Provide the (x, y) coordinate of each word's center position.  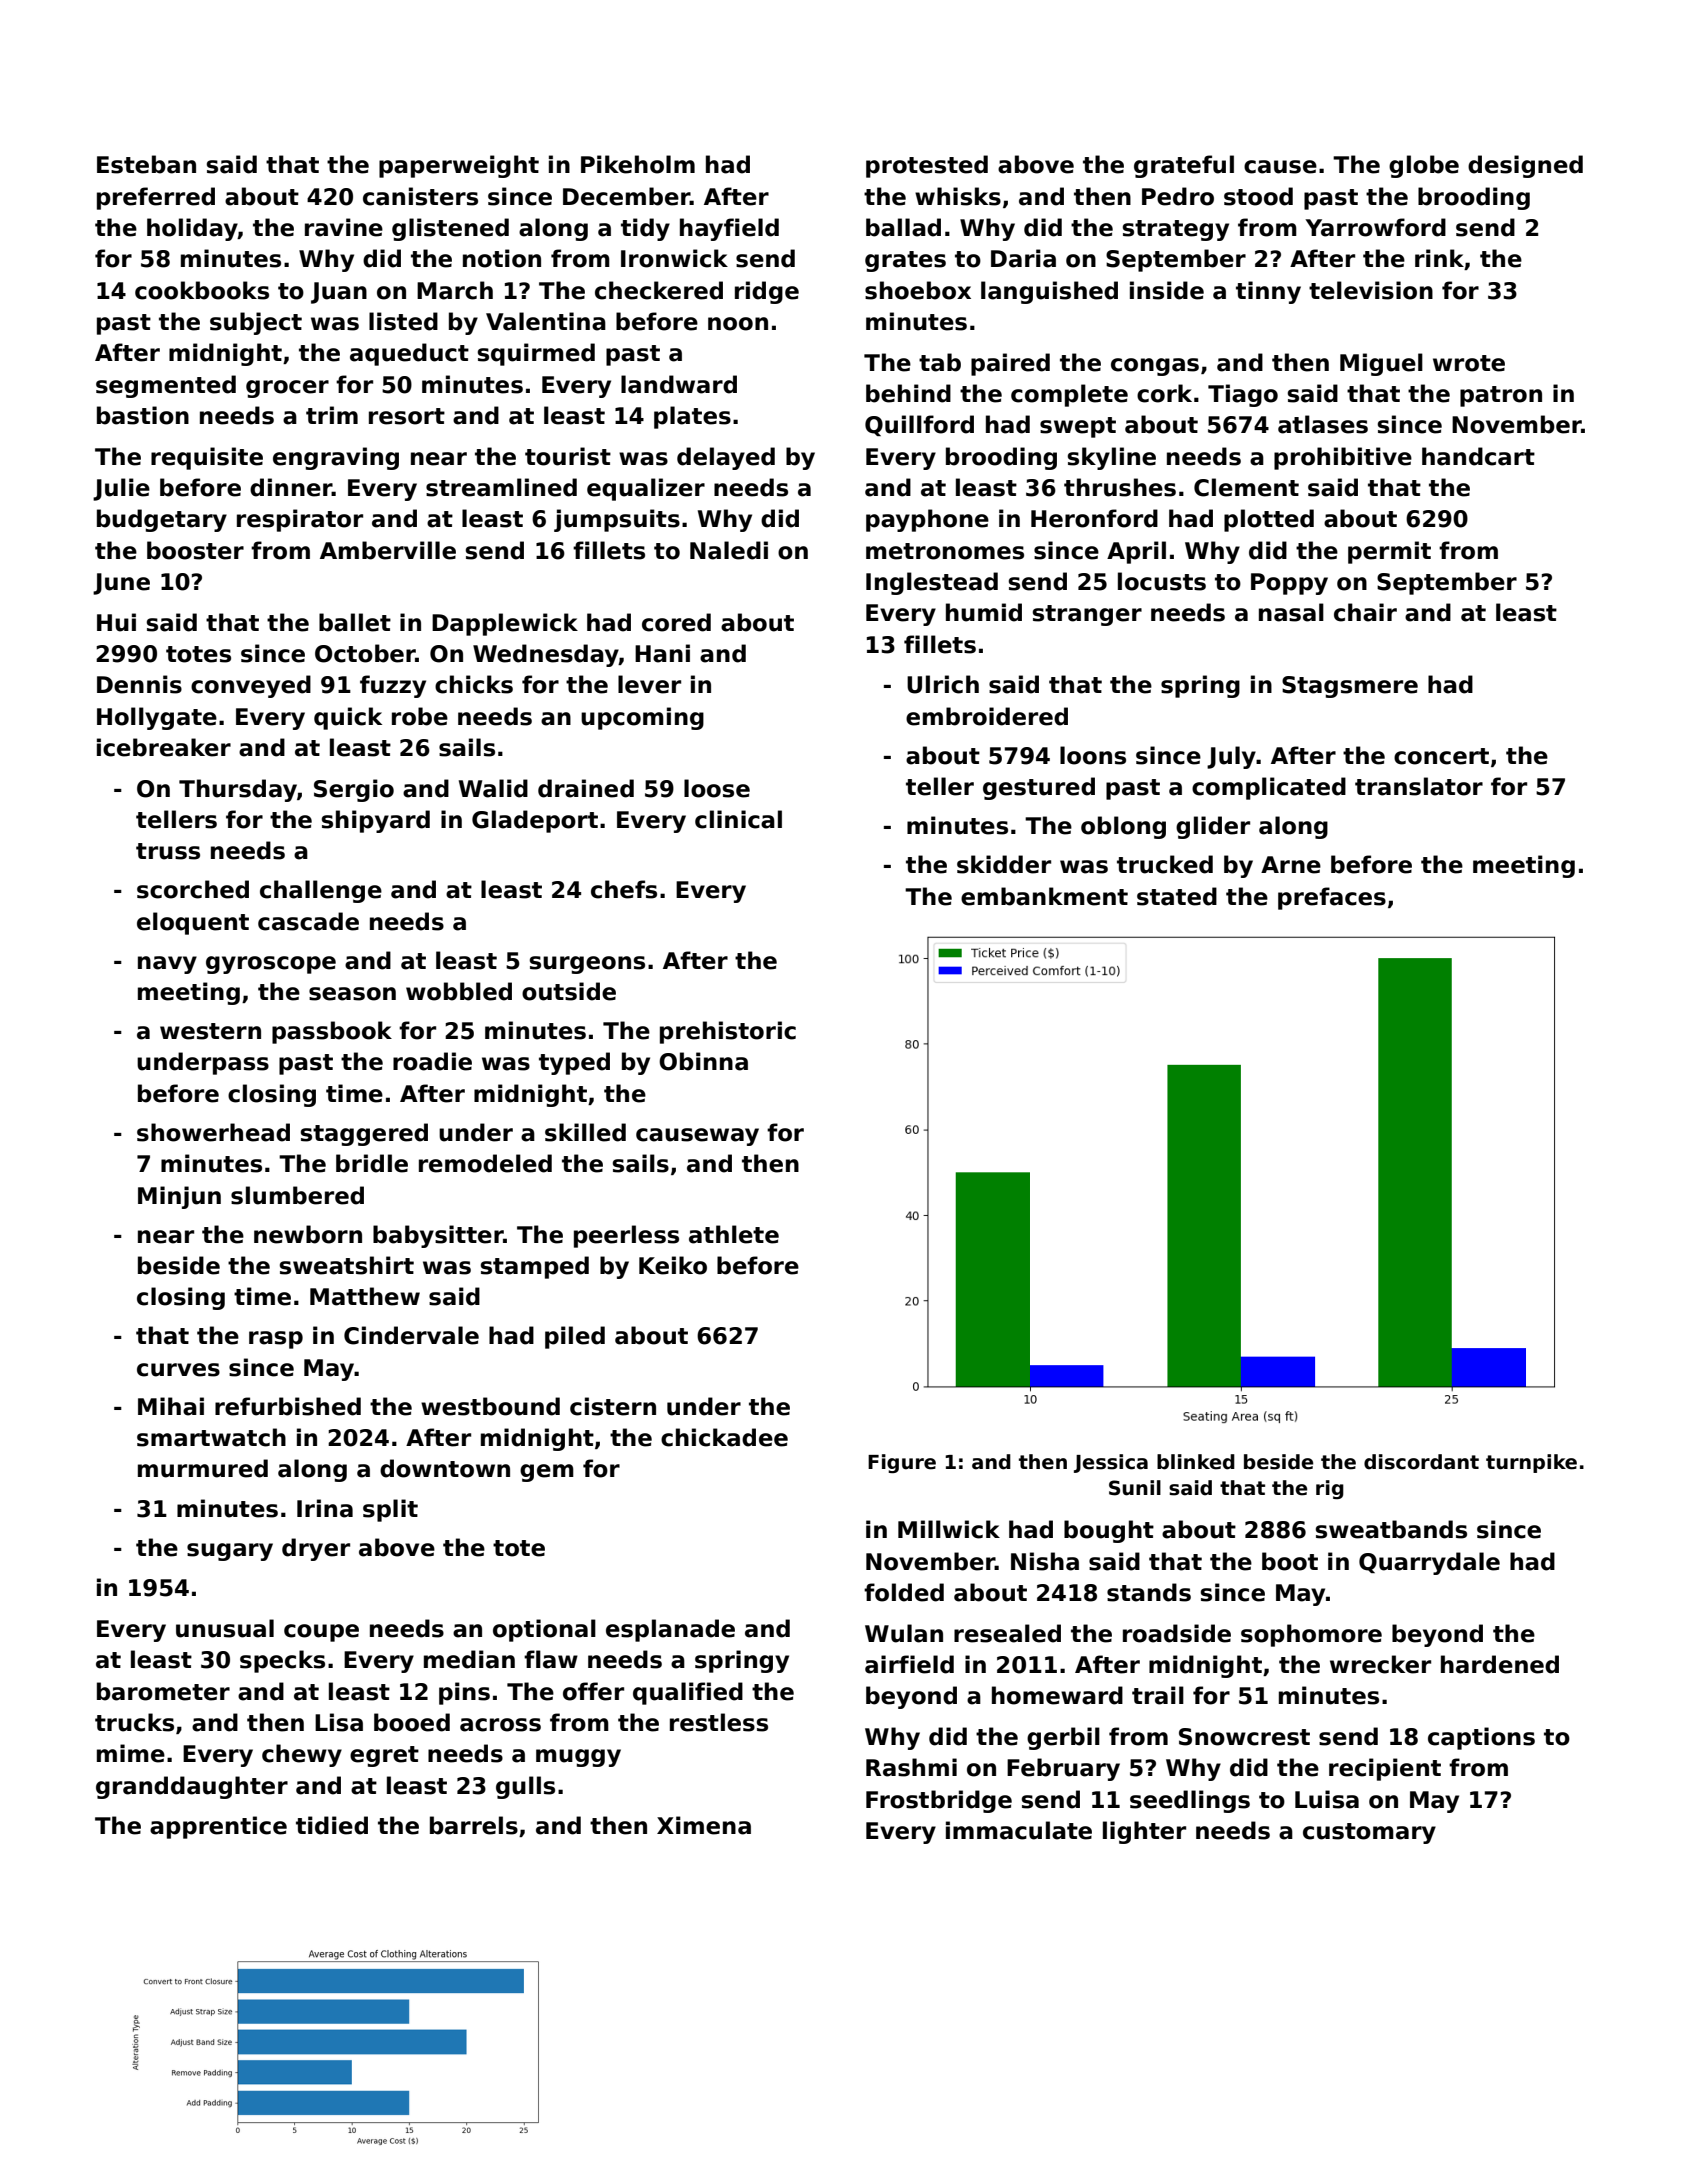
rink (1439, 258)
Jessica (1111, 1463)
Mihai (171, 1406)
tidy (645, 229)
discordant (1421, 1462)
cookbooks (202, 290)
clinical (738, 819)
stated (1177, 896)
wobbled (459, 991)
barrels (474, 1825)
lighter (1144, 1832)
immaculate (1019, 1830)
